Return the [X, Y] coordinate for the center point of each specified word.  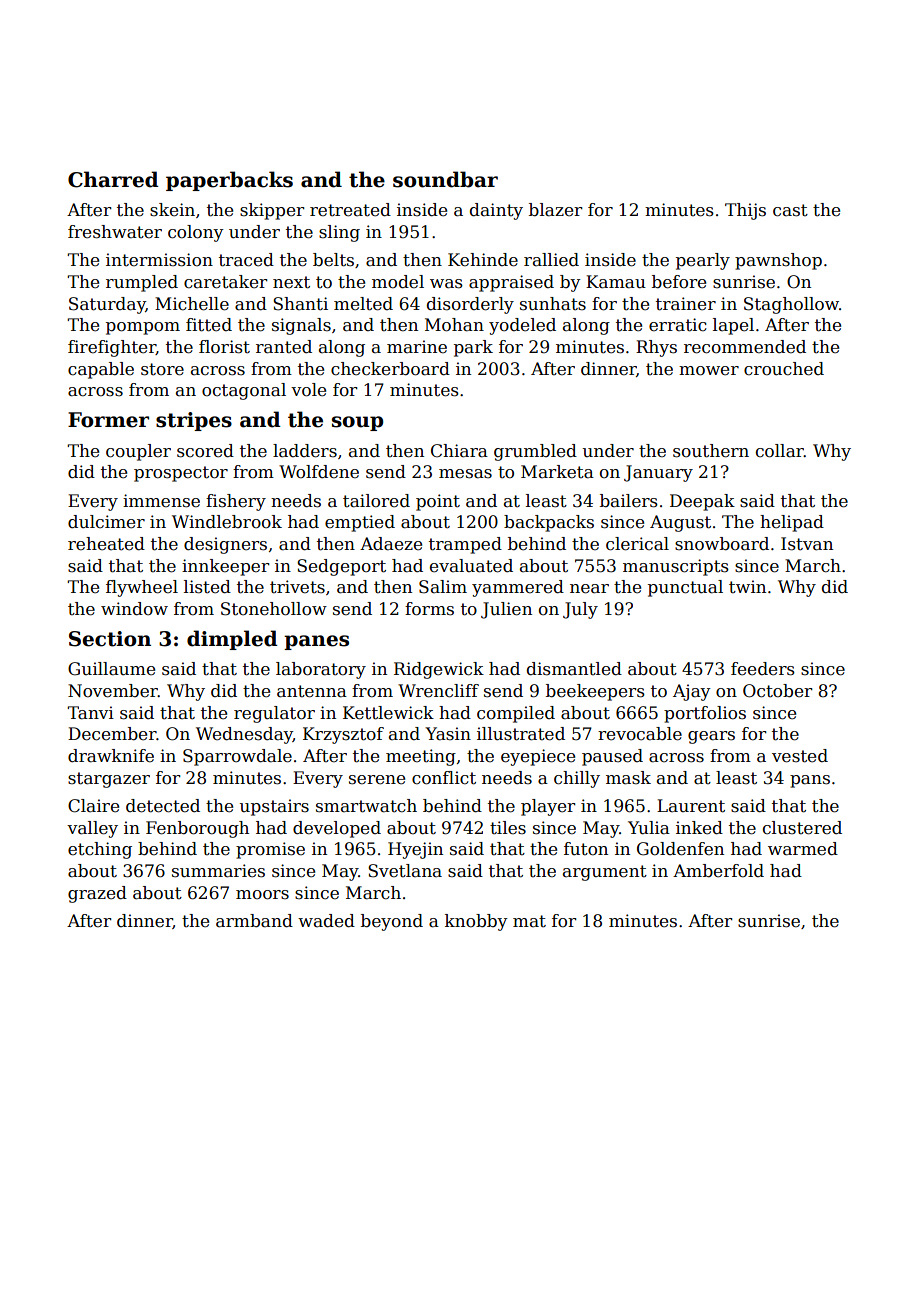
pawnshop [778, 261]
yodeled [522, 326]
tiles [508, 828]
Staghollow [791, 305]
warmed [803, 849]
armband [254, 921]
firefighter [112, 348]
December [112, 734]
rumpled [142, 283]
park [473, 348]
